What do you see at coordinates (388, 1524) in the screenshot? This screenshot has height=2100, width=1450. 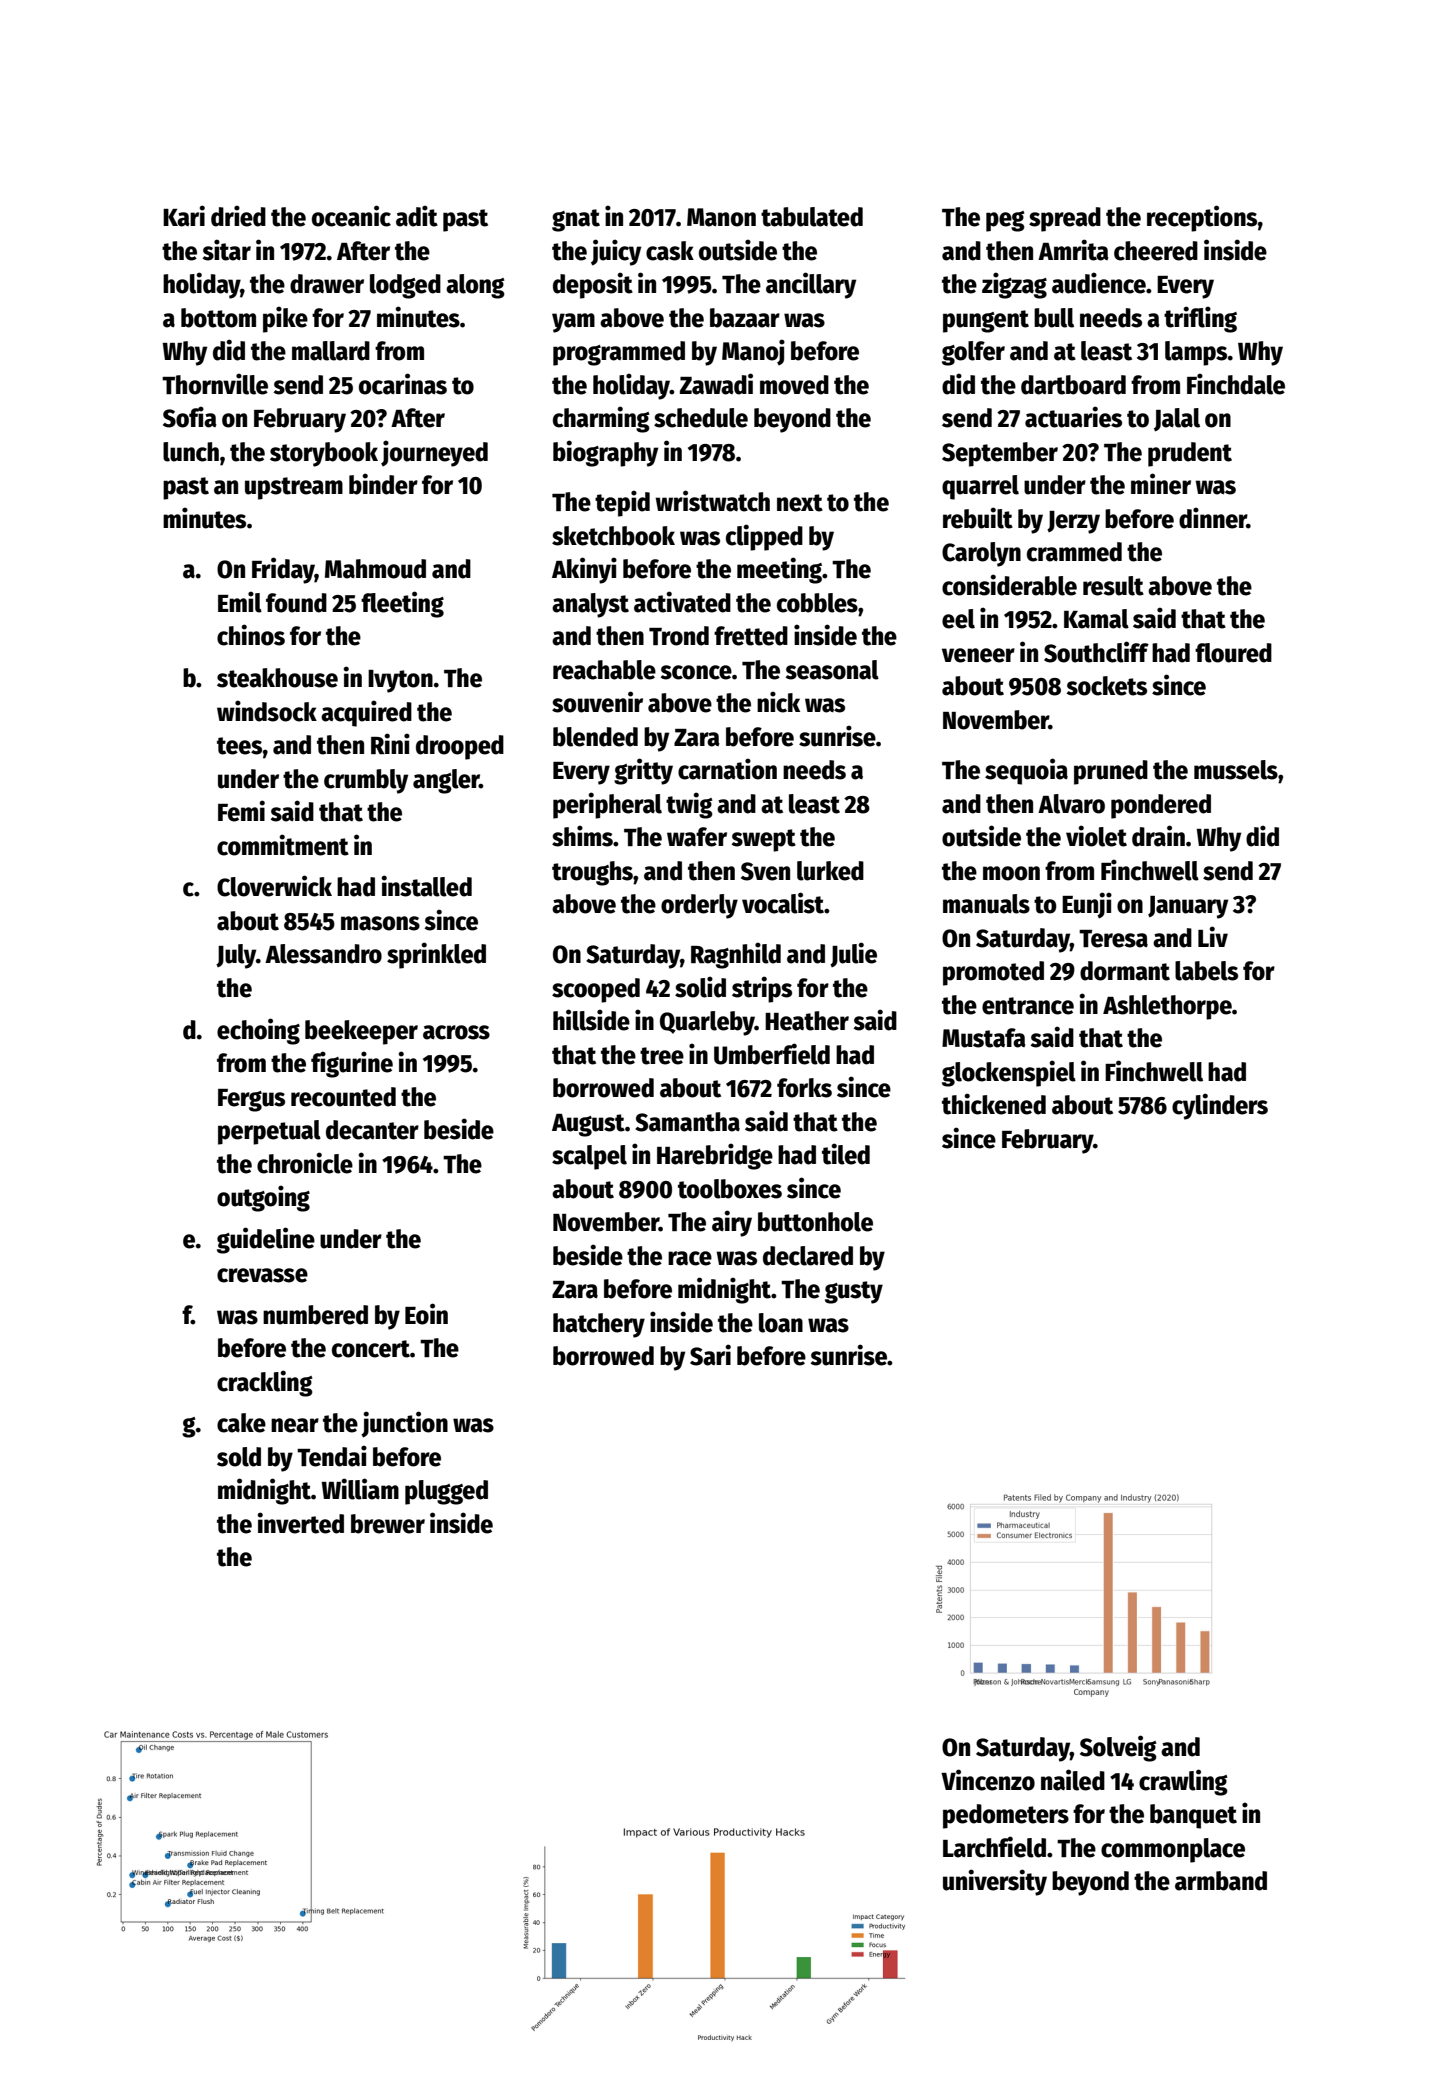 I see `brewer` at bounding box center [388, 1524].
